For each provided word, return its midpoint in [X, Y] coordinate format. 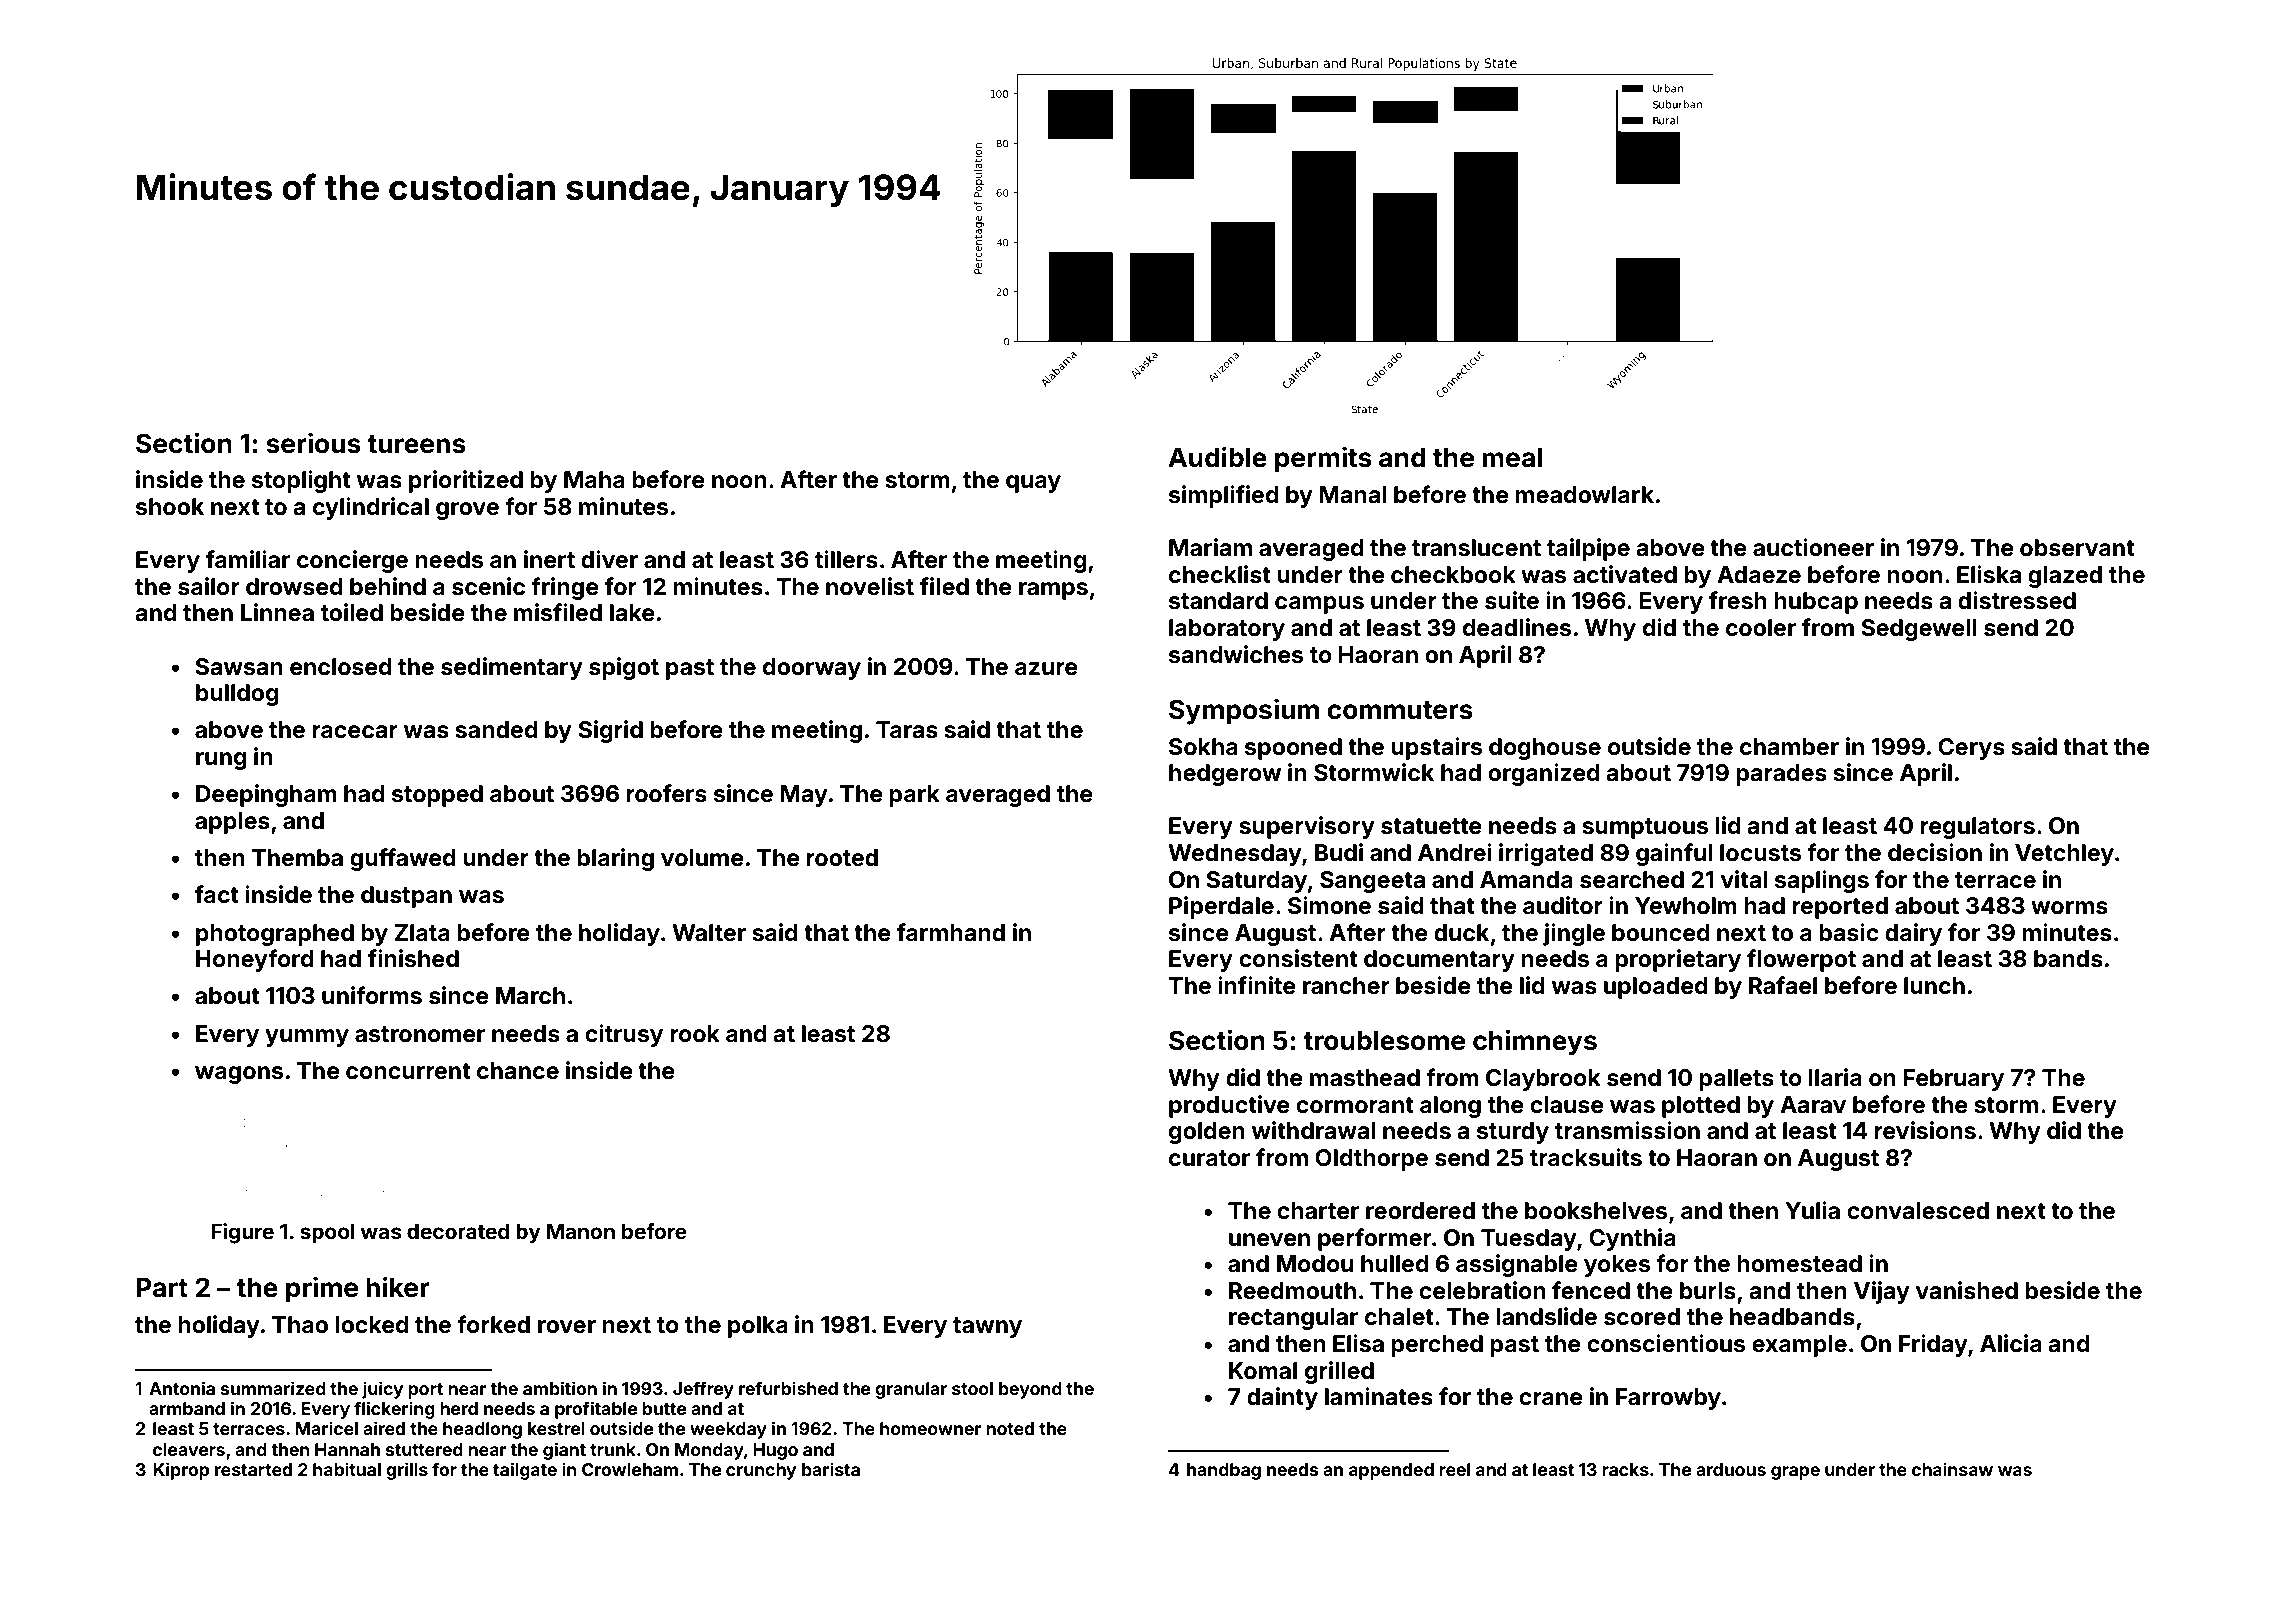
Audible [1217, 457]
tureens [417, 444]
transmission [1627, 1130]
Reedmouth [1292, 1291]
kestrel [556, 1428]
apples [232, 823]
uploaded [1655, 988]
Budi [1339, 852]
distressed [2017, 600]
